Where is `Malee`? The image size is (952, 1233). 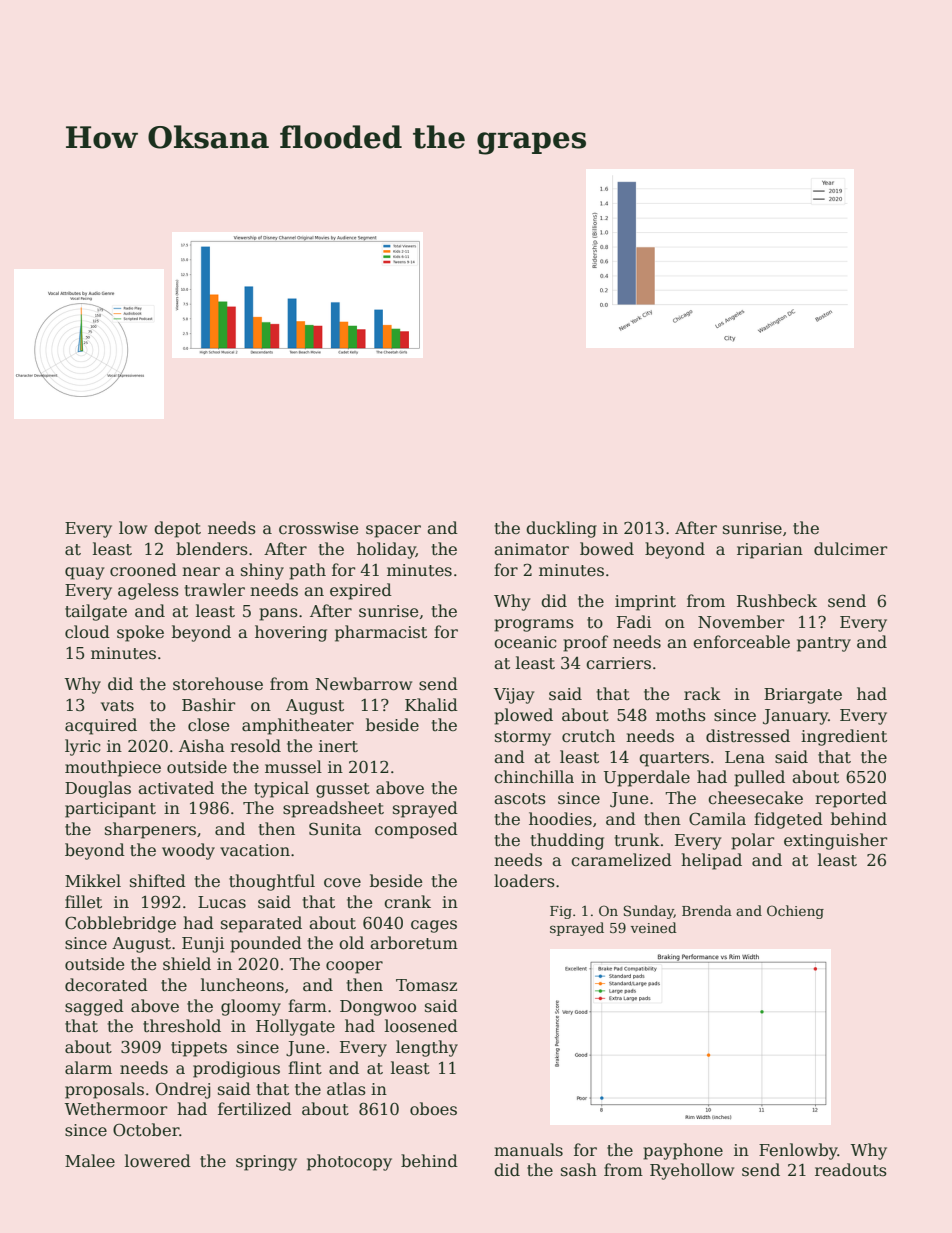
Malee is located at coordinates (90, 1161).
